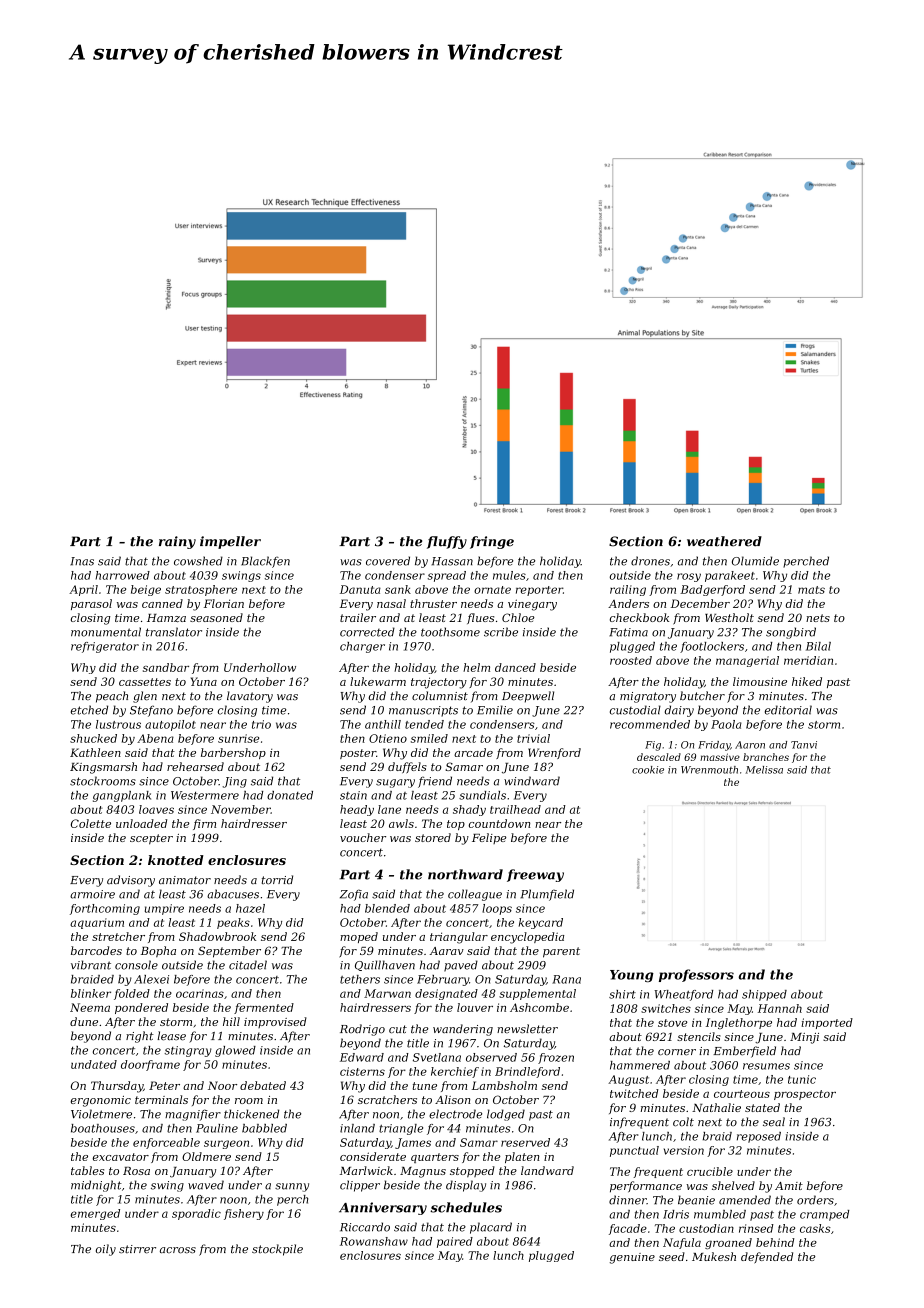 The image size is (924, 1308). What do you see at coordinates (193, 1115) in the screenshot?
I see `magnifier` at bounding box center [193, 1115].
